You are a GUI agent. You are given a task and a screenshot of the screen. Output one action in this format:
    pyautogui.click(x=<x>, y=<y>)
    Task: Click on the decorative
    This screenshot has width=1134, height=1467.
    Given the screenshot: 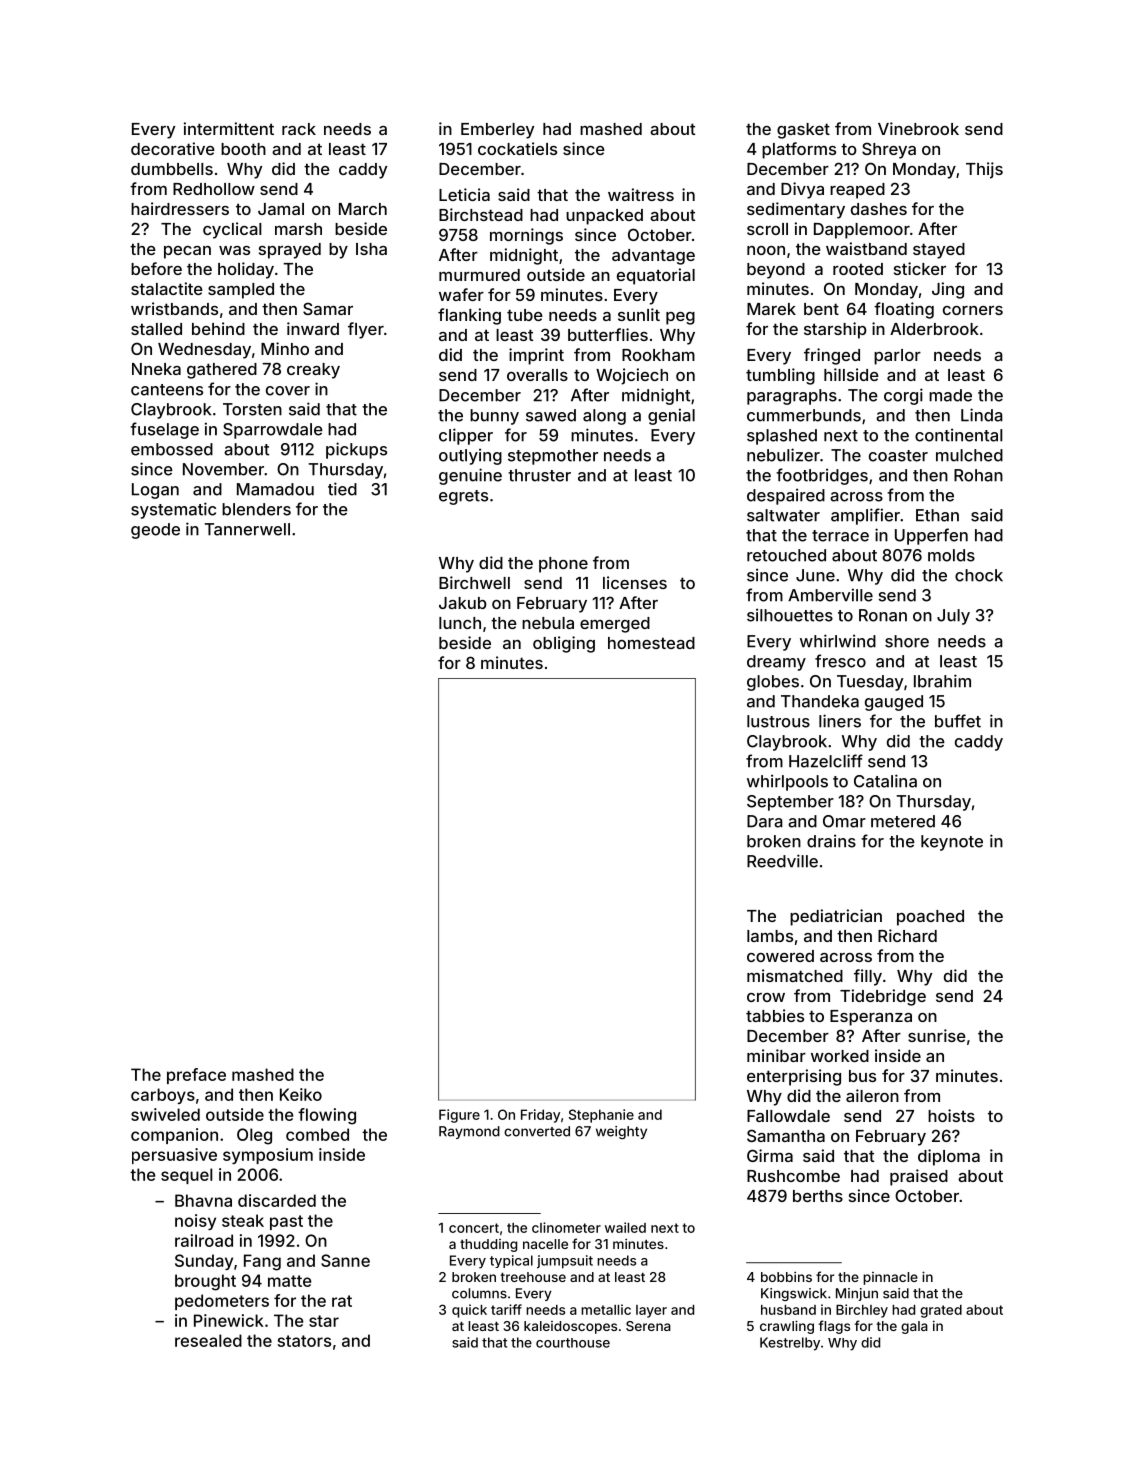 What is the action you would take?
    pyautogui.click(x=173, y=148)
